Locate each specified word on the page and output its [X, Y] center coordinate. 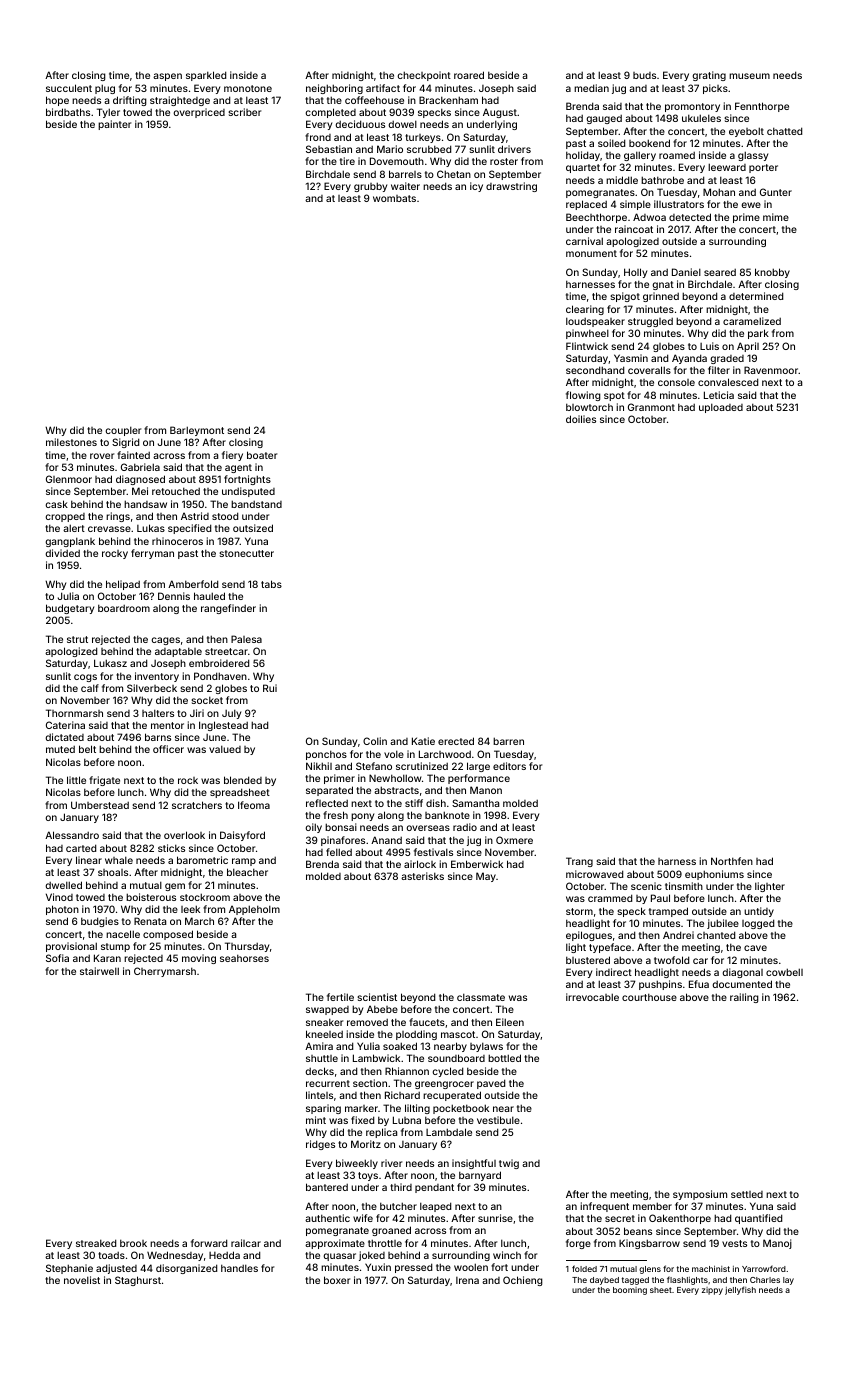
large [478, 767]
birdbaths [68, 112]
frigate [104, 781]
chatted [784, 131]
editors [509, 766]
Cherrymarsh [165, 972]
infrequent [604, 1207]
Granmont [651, 407]
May [486, 877]
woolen [471, 1267]
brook [133, 1243]
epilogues [589, 936]
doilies [581, 419]
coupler [123, 431]
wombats [394, 198]
